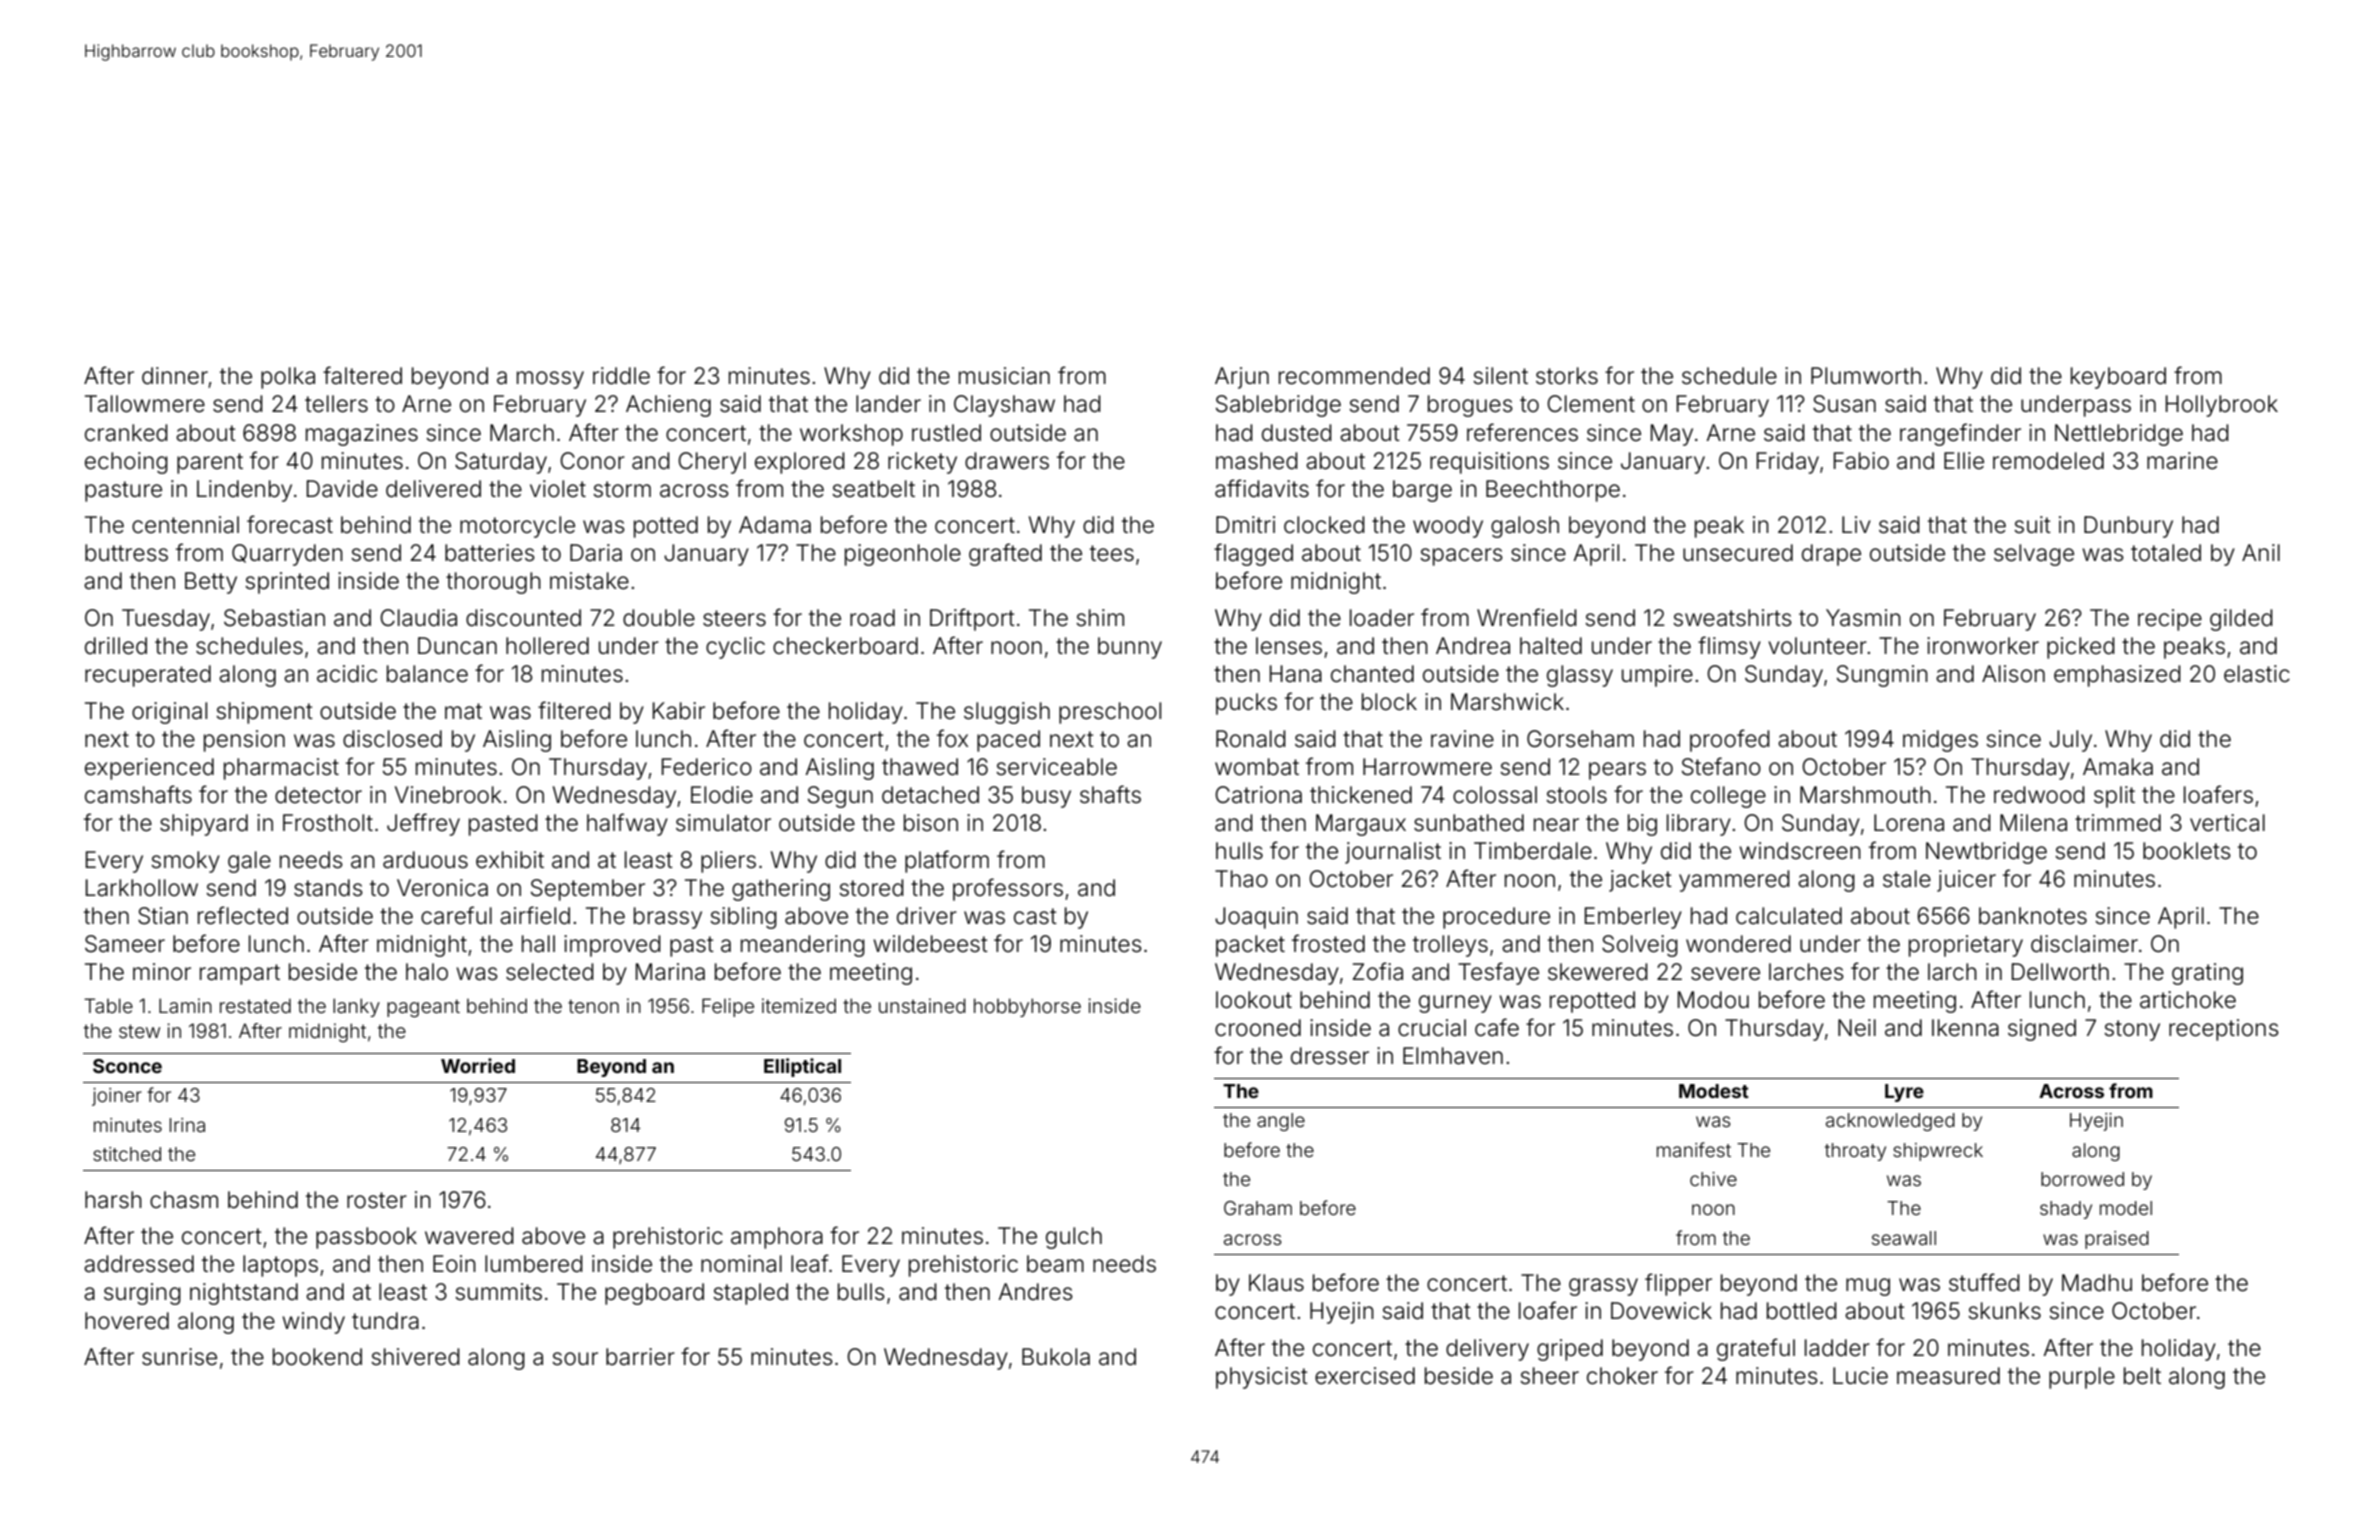 The width and height of the page is (2380, 1540). What do you see at coordinates (493, 583) in the page?
I see `thorough` at bounding box center [493, 583].
